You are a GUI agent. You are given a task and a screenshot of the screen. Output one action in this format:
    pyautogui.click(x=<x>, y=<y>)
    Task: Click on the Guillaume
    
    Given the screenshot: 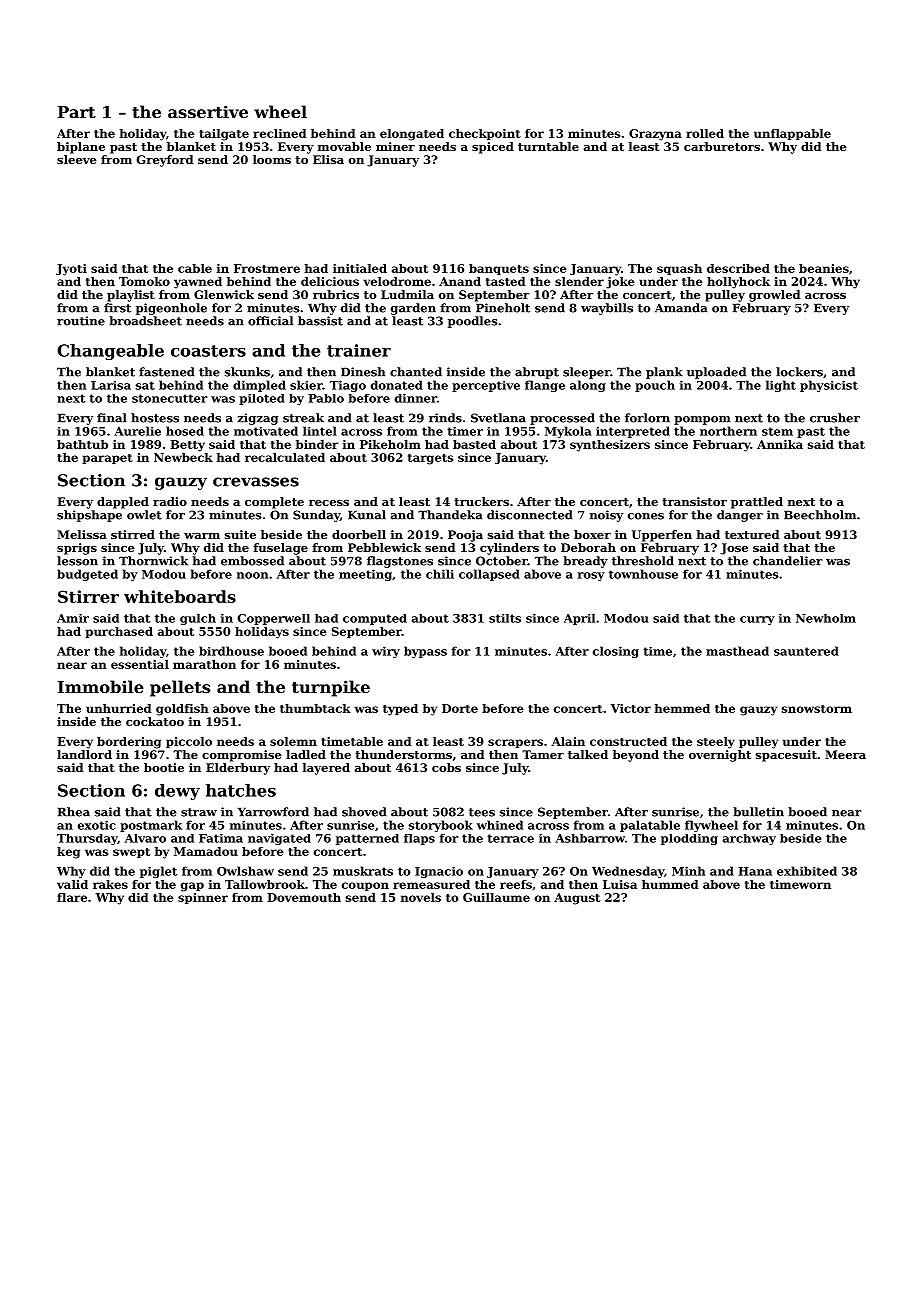 What is the action you would take?
    pyautogui.click(x=496, y=897)
